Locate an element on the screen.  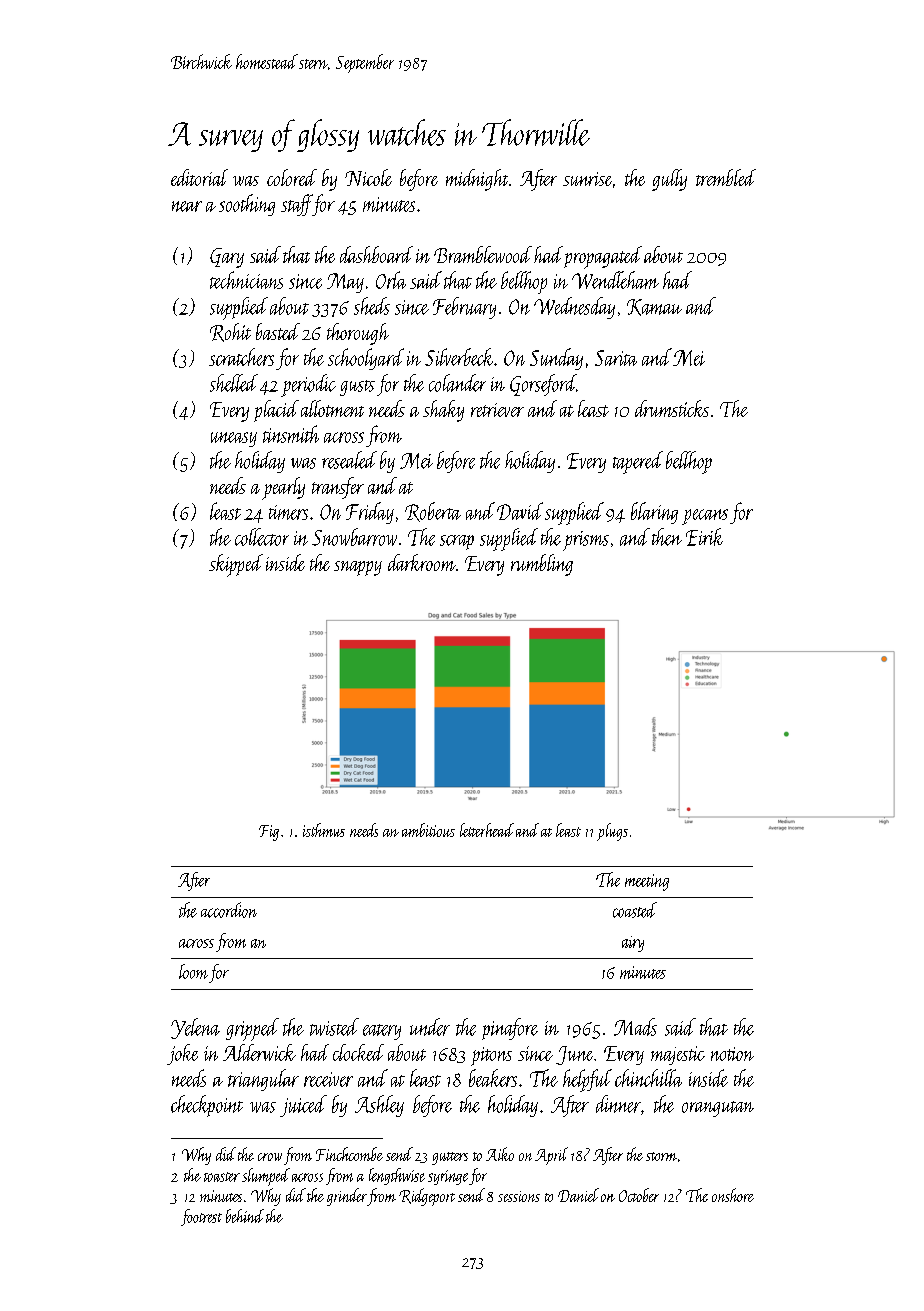
pinafore is located at coordinates (510, 1029).
